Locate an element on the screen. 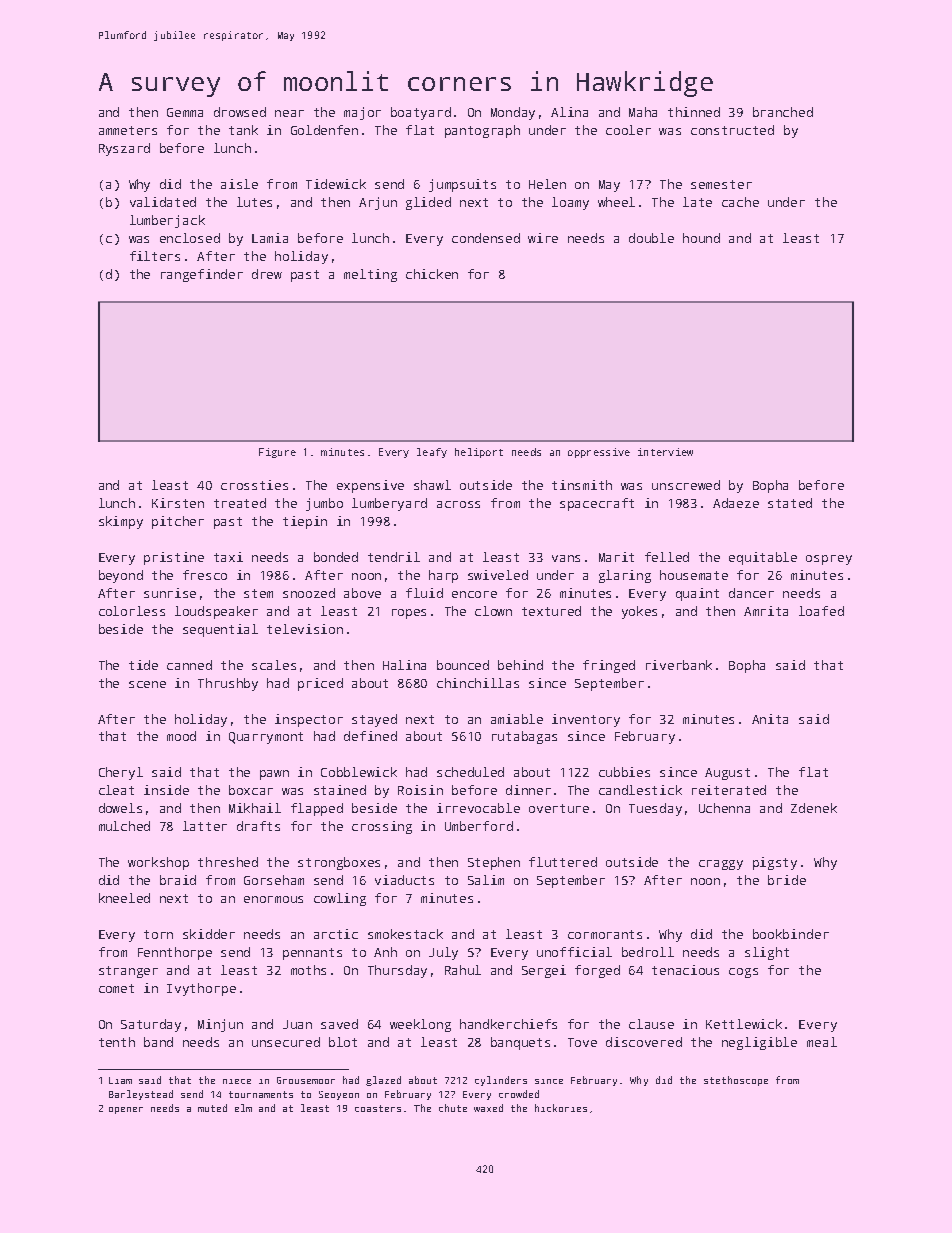 The height and width of the screenshot is (1233, 952). thinned is located at coordinates (694, 112).
